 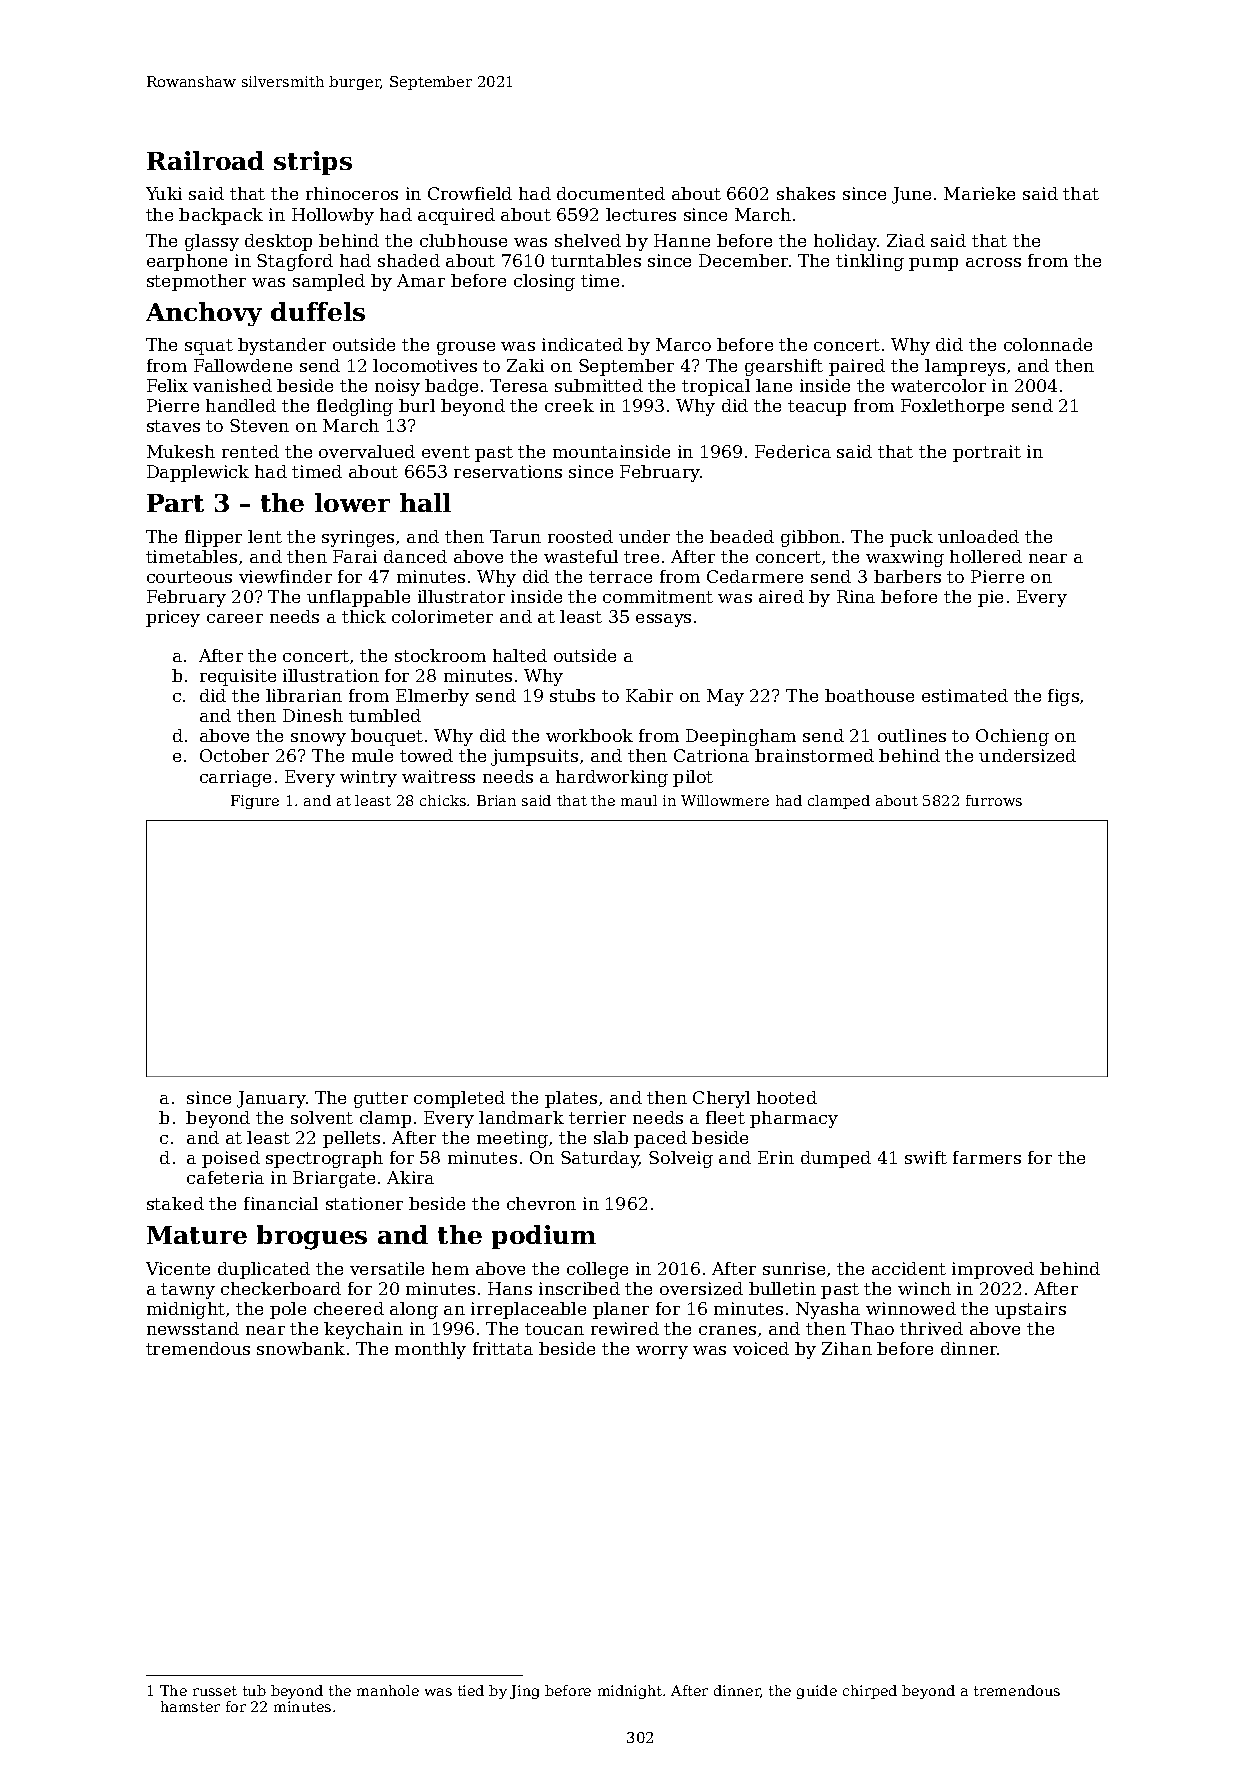 What do you see at coordinates (856, 596) in the screenshot?
I see `Rina` at bounding box center [856, 596].
